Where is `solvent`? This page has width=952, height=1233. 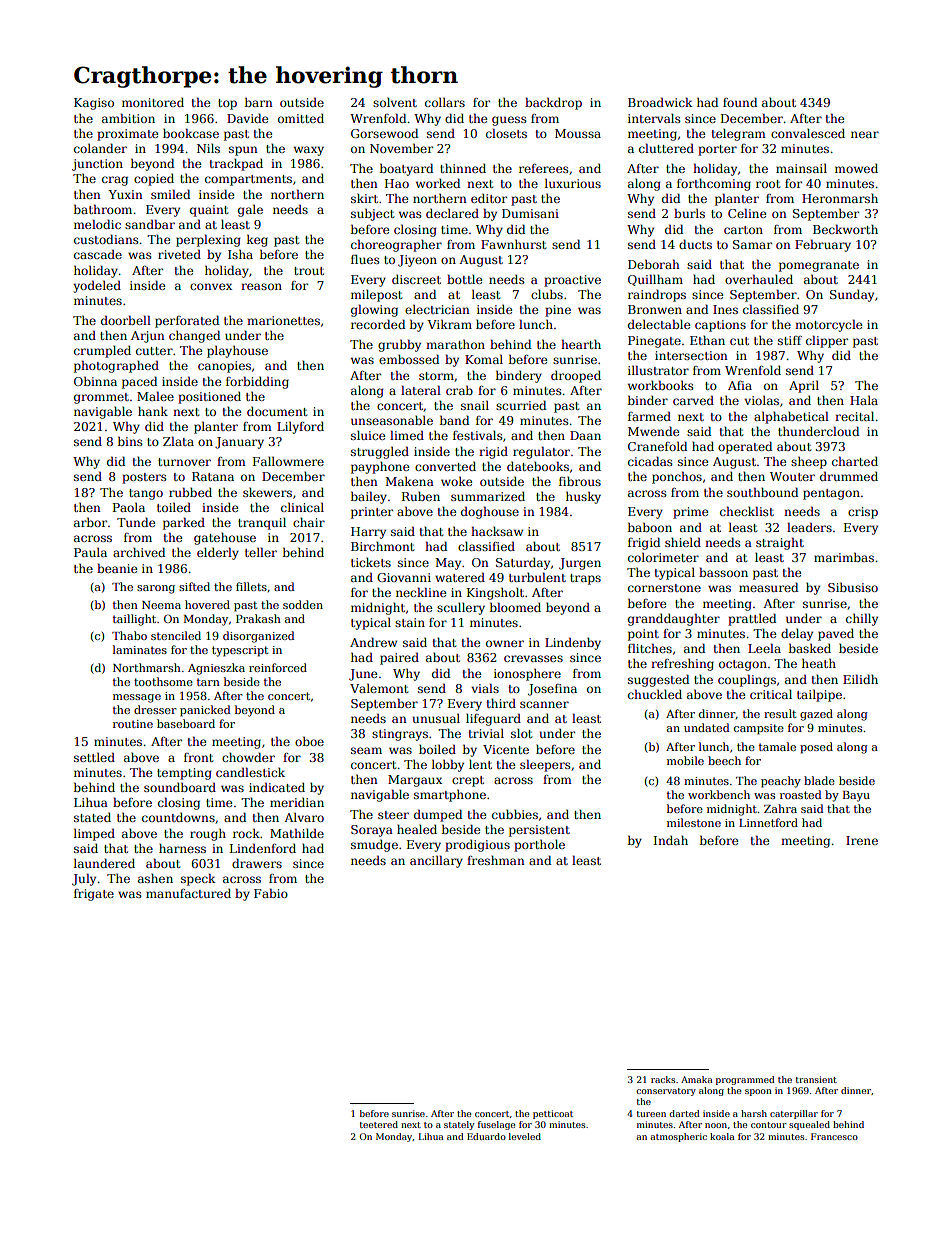
solvent is located at coordinates (395, 102).
